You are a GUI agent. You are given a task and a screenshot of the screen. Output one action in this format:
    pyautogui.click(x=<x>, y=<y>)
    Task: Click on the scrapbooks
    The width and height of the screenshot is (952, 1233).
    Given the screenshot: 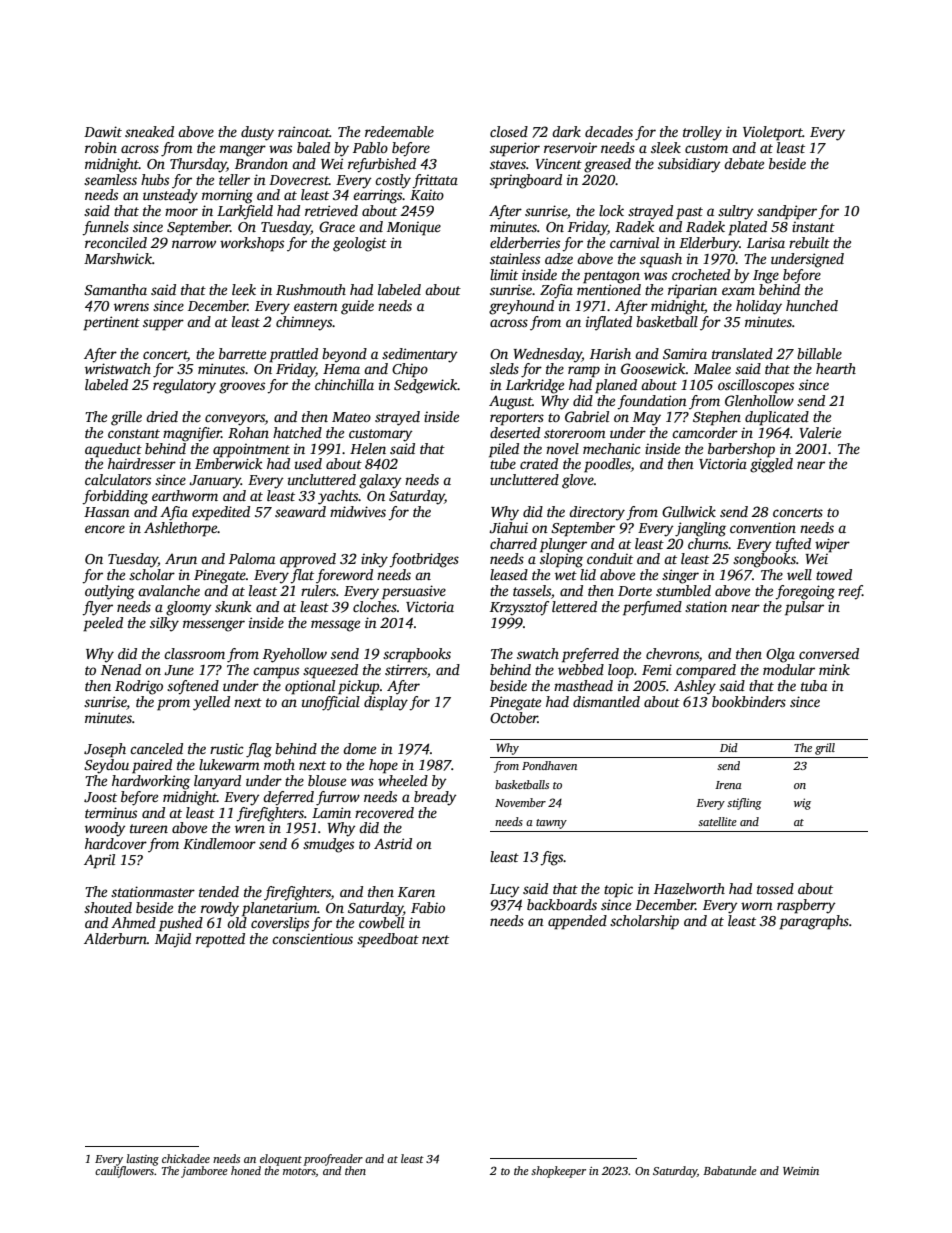 What is the action you would take?
    pyautogui.click(x=417, y=655)
